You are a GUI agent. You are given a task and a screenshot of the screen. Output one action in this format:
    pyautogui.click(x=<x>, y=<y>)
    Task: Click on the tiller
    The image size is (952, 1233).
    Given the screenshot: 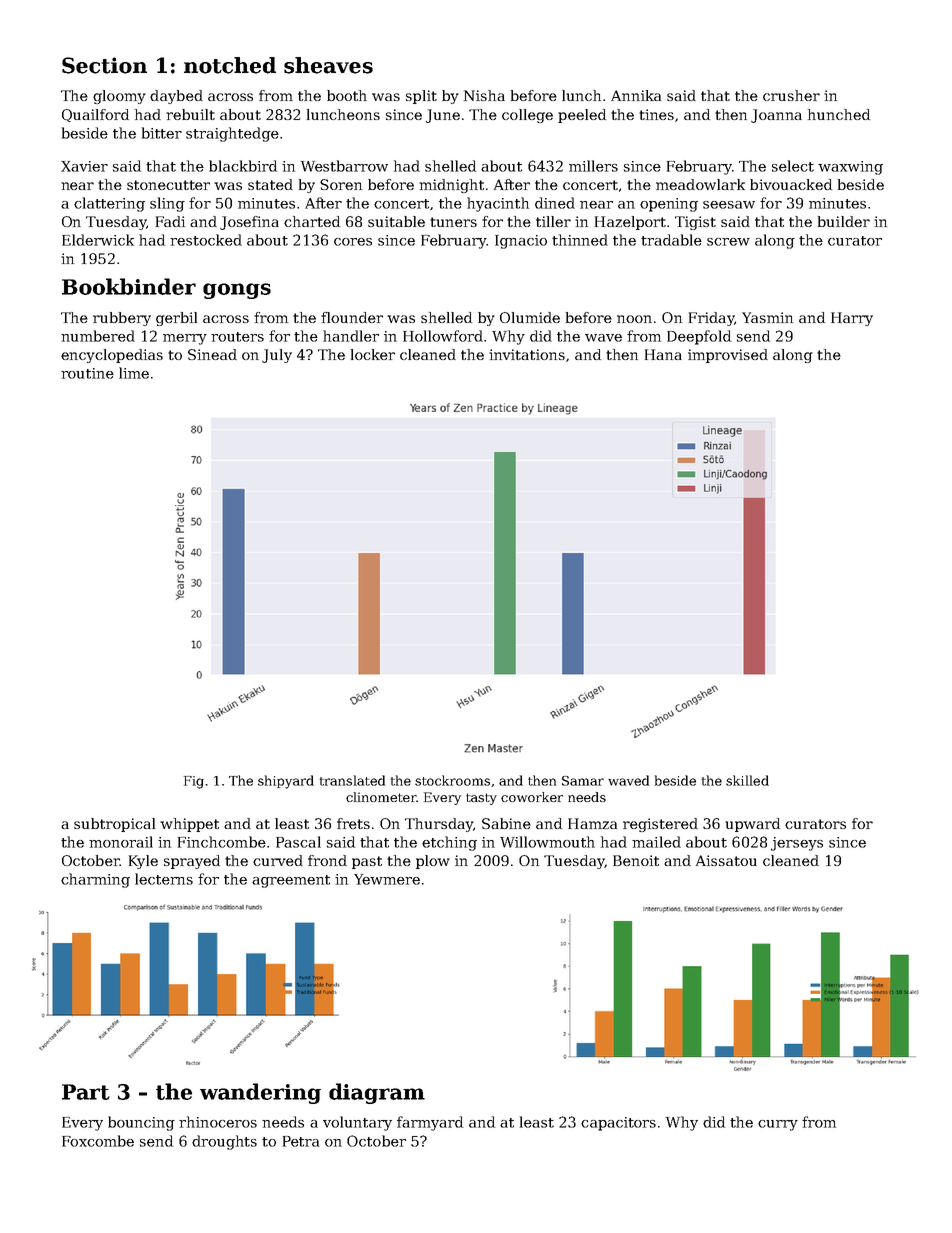 What is the action you would take?
    pyautogui.click(x=553, y=221)
